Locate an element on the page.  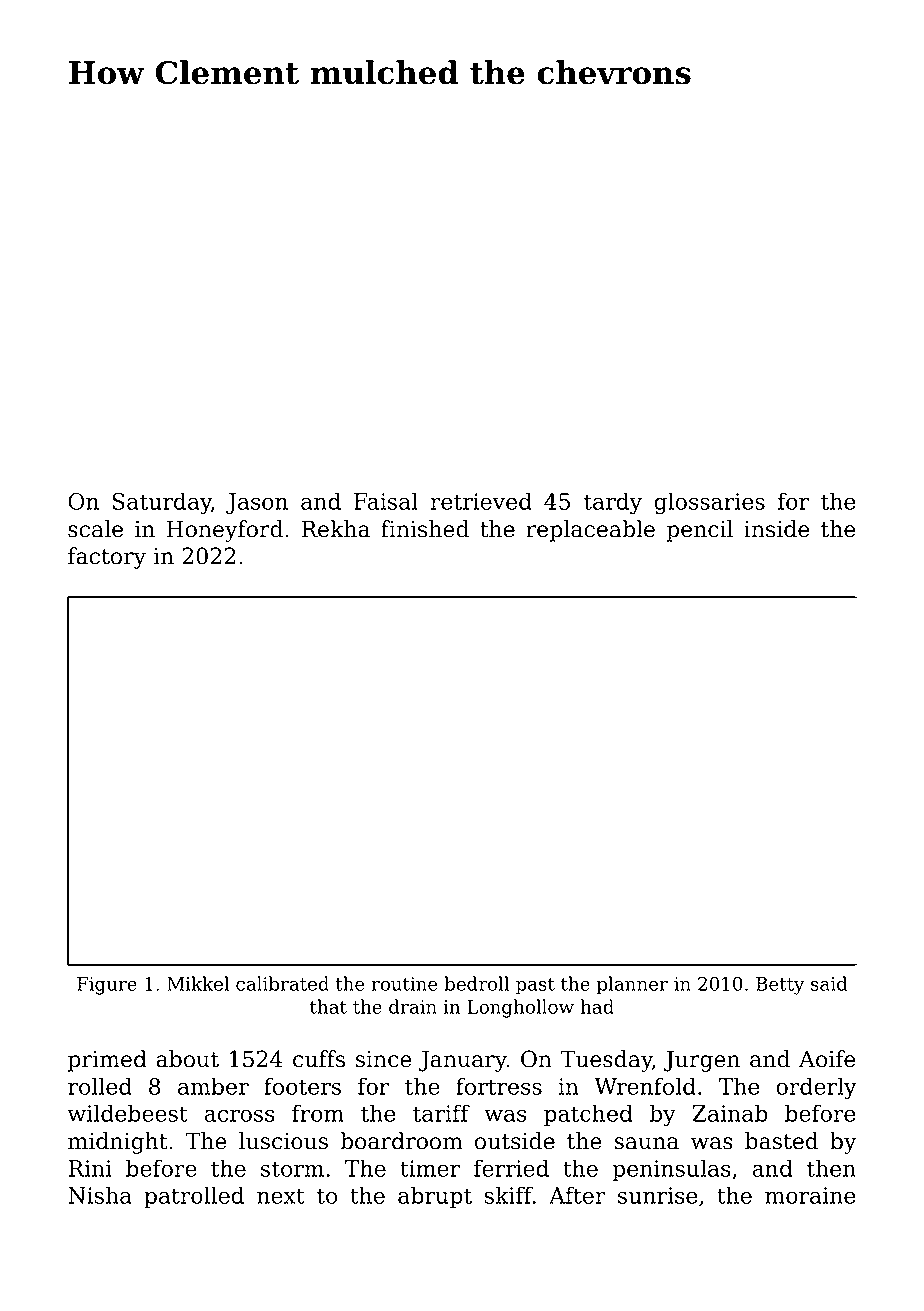
next is located at coordinates (281, 1196).
